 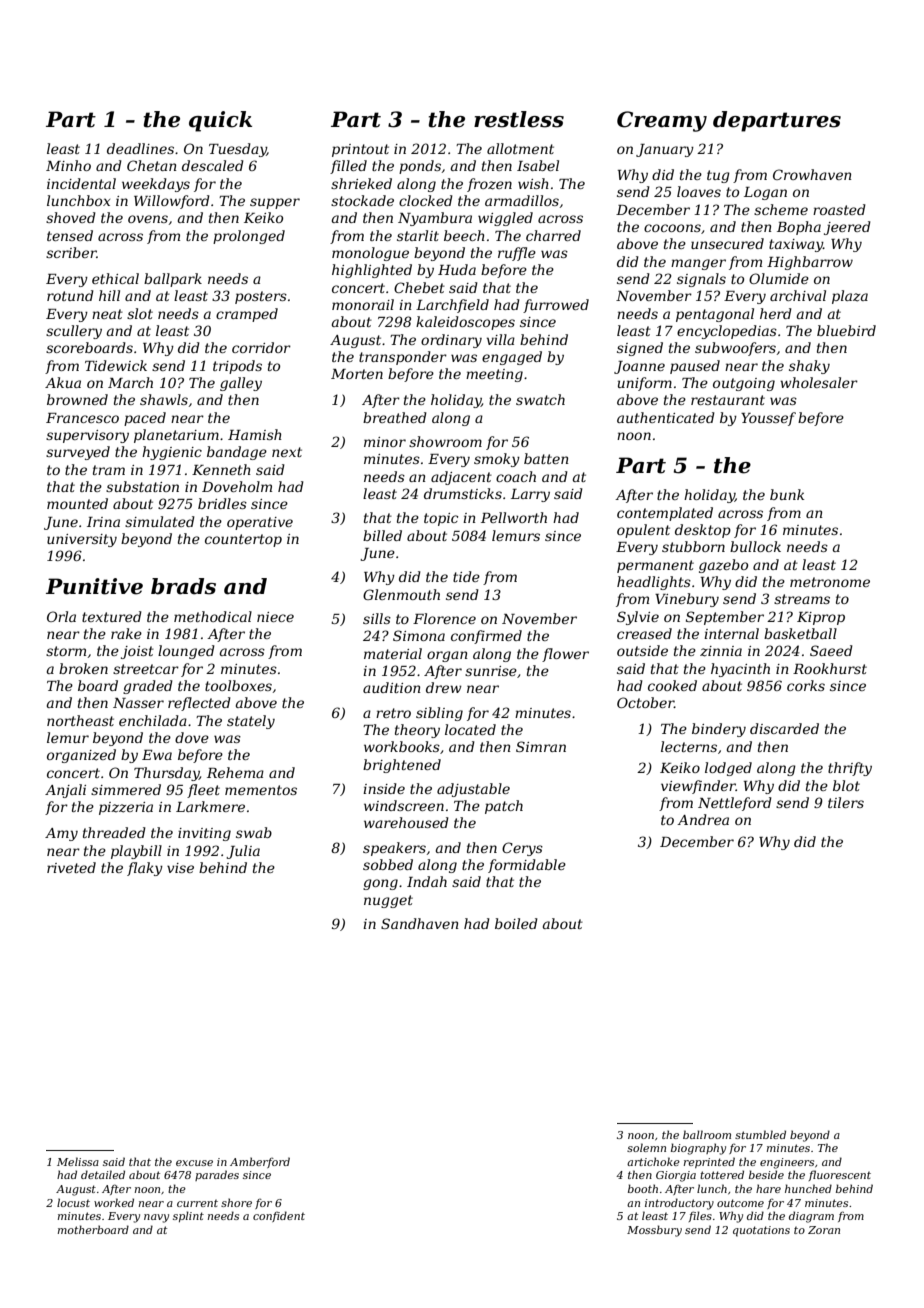 I want to click on Crowhaven, so click(x=812, y=174).
